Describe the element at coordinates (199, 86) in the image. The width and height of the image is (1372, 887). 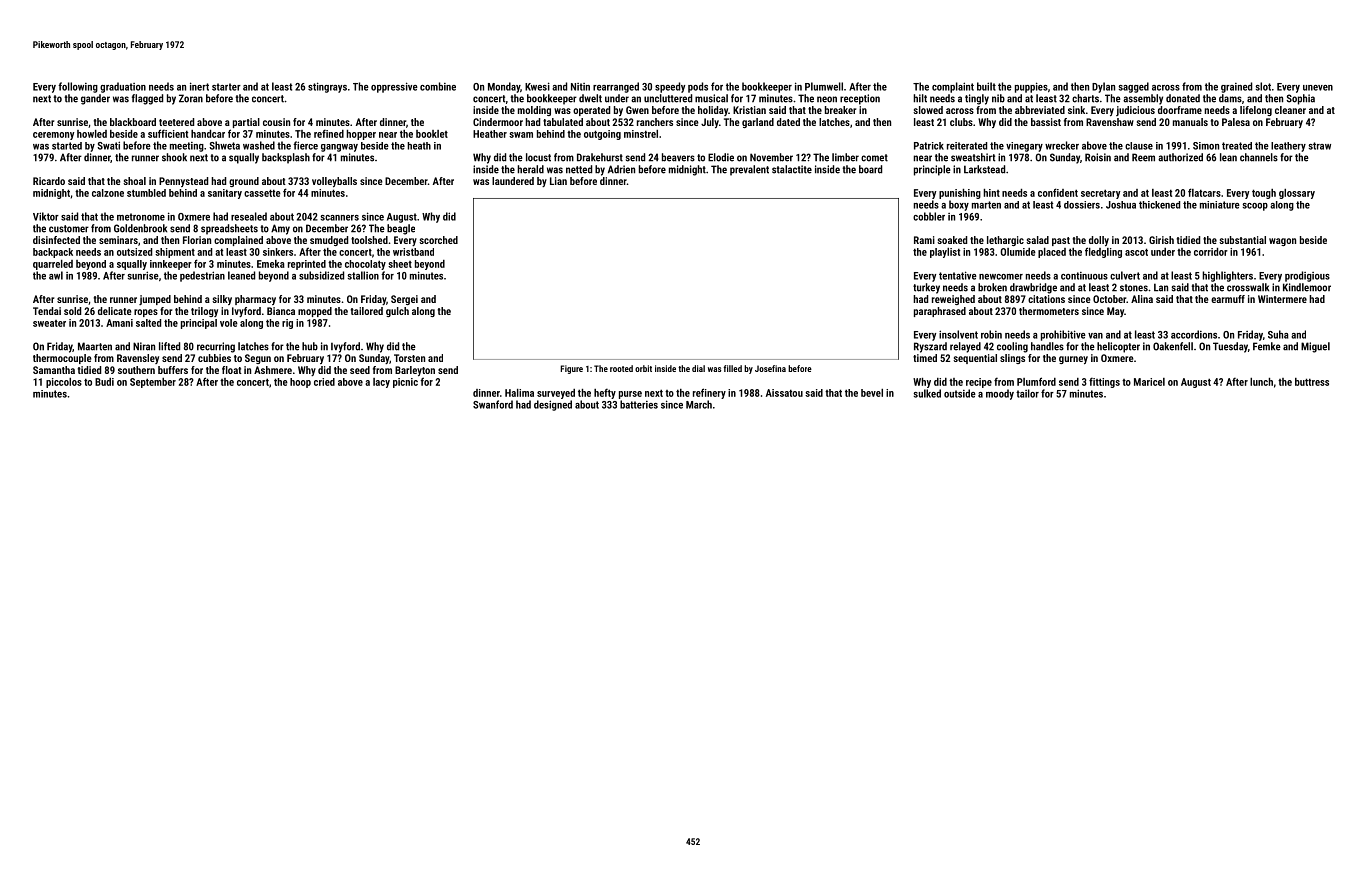
I see `inert` at that location.
